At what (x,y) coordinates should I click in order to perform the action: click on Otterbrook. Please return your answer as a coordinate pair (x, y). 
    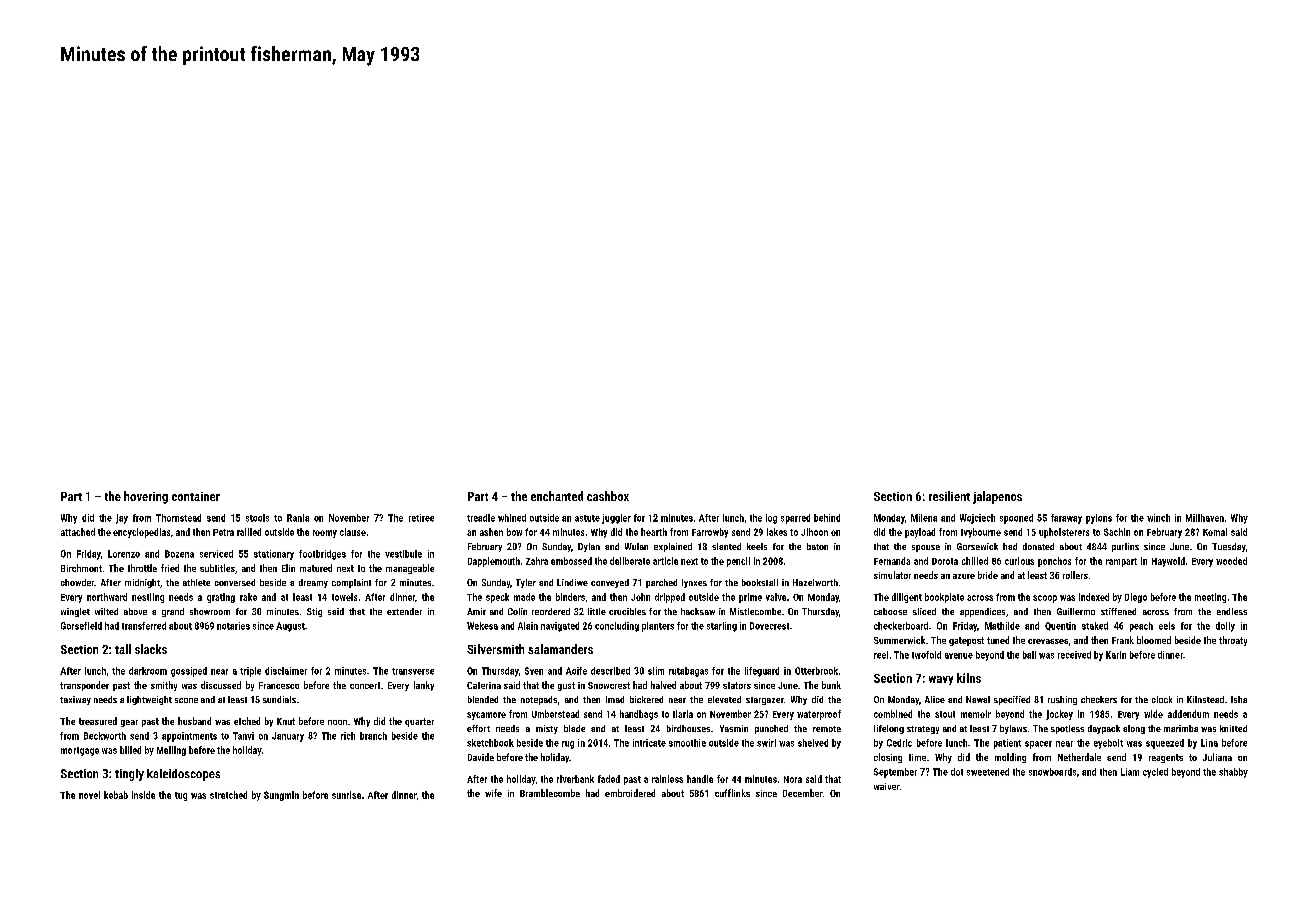
    Looking at the image, I should click on (816, 671).
